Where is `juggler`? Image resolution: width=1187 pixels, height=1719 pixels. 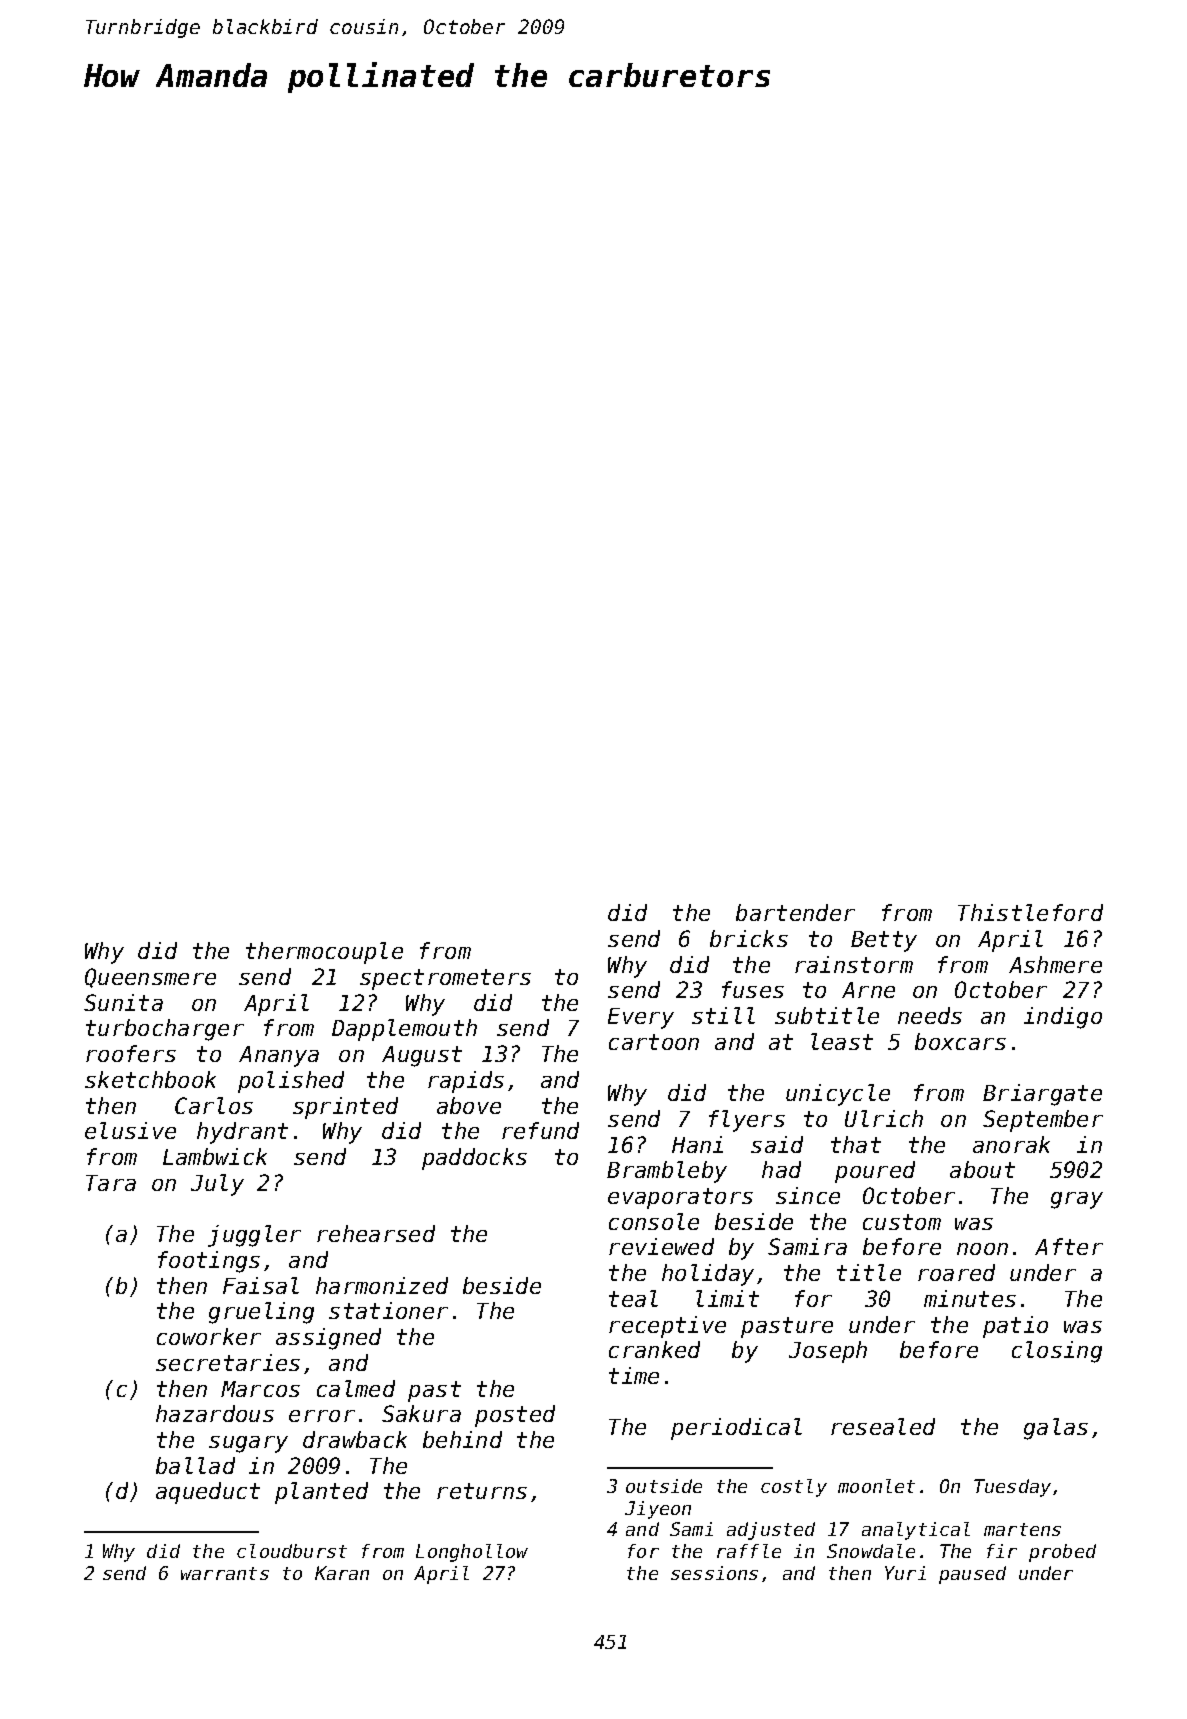 juggler is located at coordinates (254, 1236).
